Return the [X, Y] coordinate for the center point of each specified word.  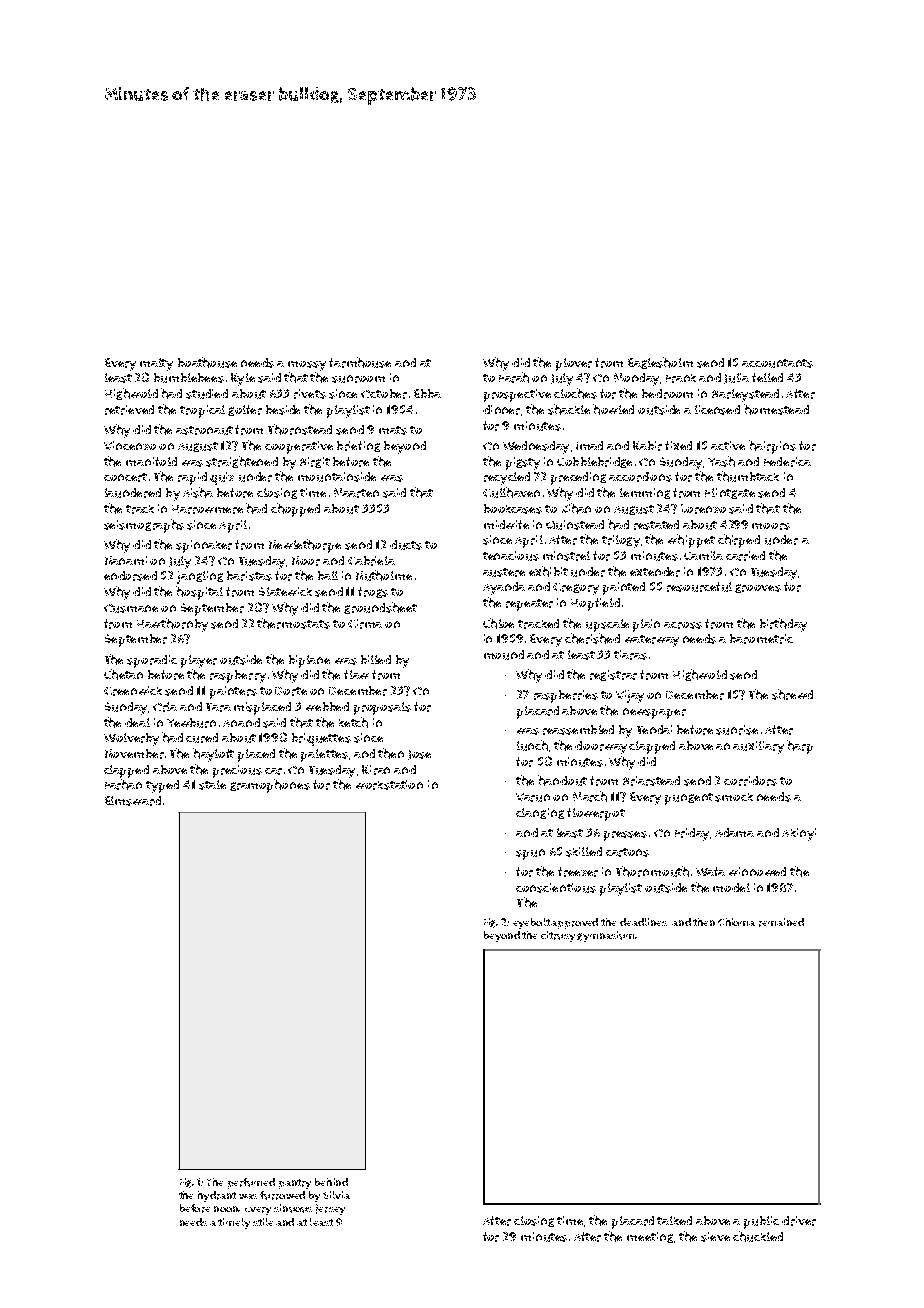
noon [226, 1209]
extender [655, 572]
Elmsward [133, 801]
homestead [776, 409]
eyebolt [531, 923]
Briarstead [651, 781]
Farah [514, 377]
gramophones [270, 786]
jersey [330, 1209]
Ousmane [131, 608]
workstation [389, 785]
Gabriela [371, 561]
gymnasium [605, 936]
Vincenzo [130, 445]
